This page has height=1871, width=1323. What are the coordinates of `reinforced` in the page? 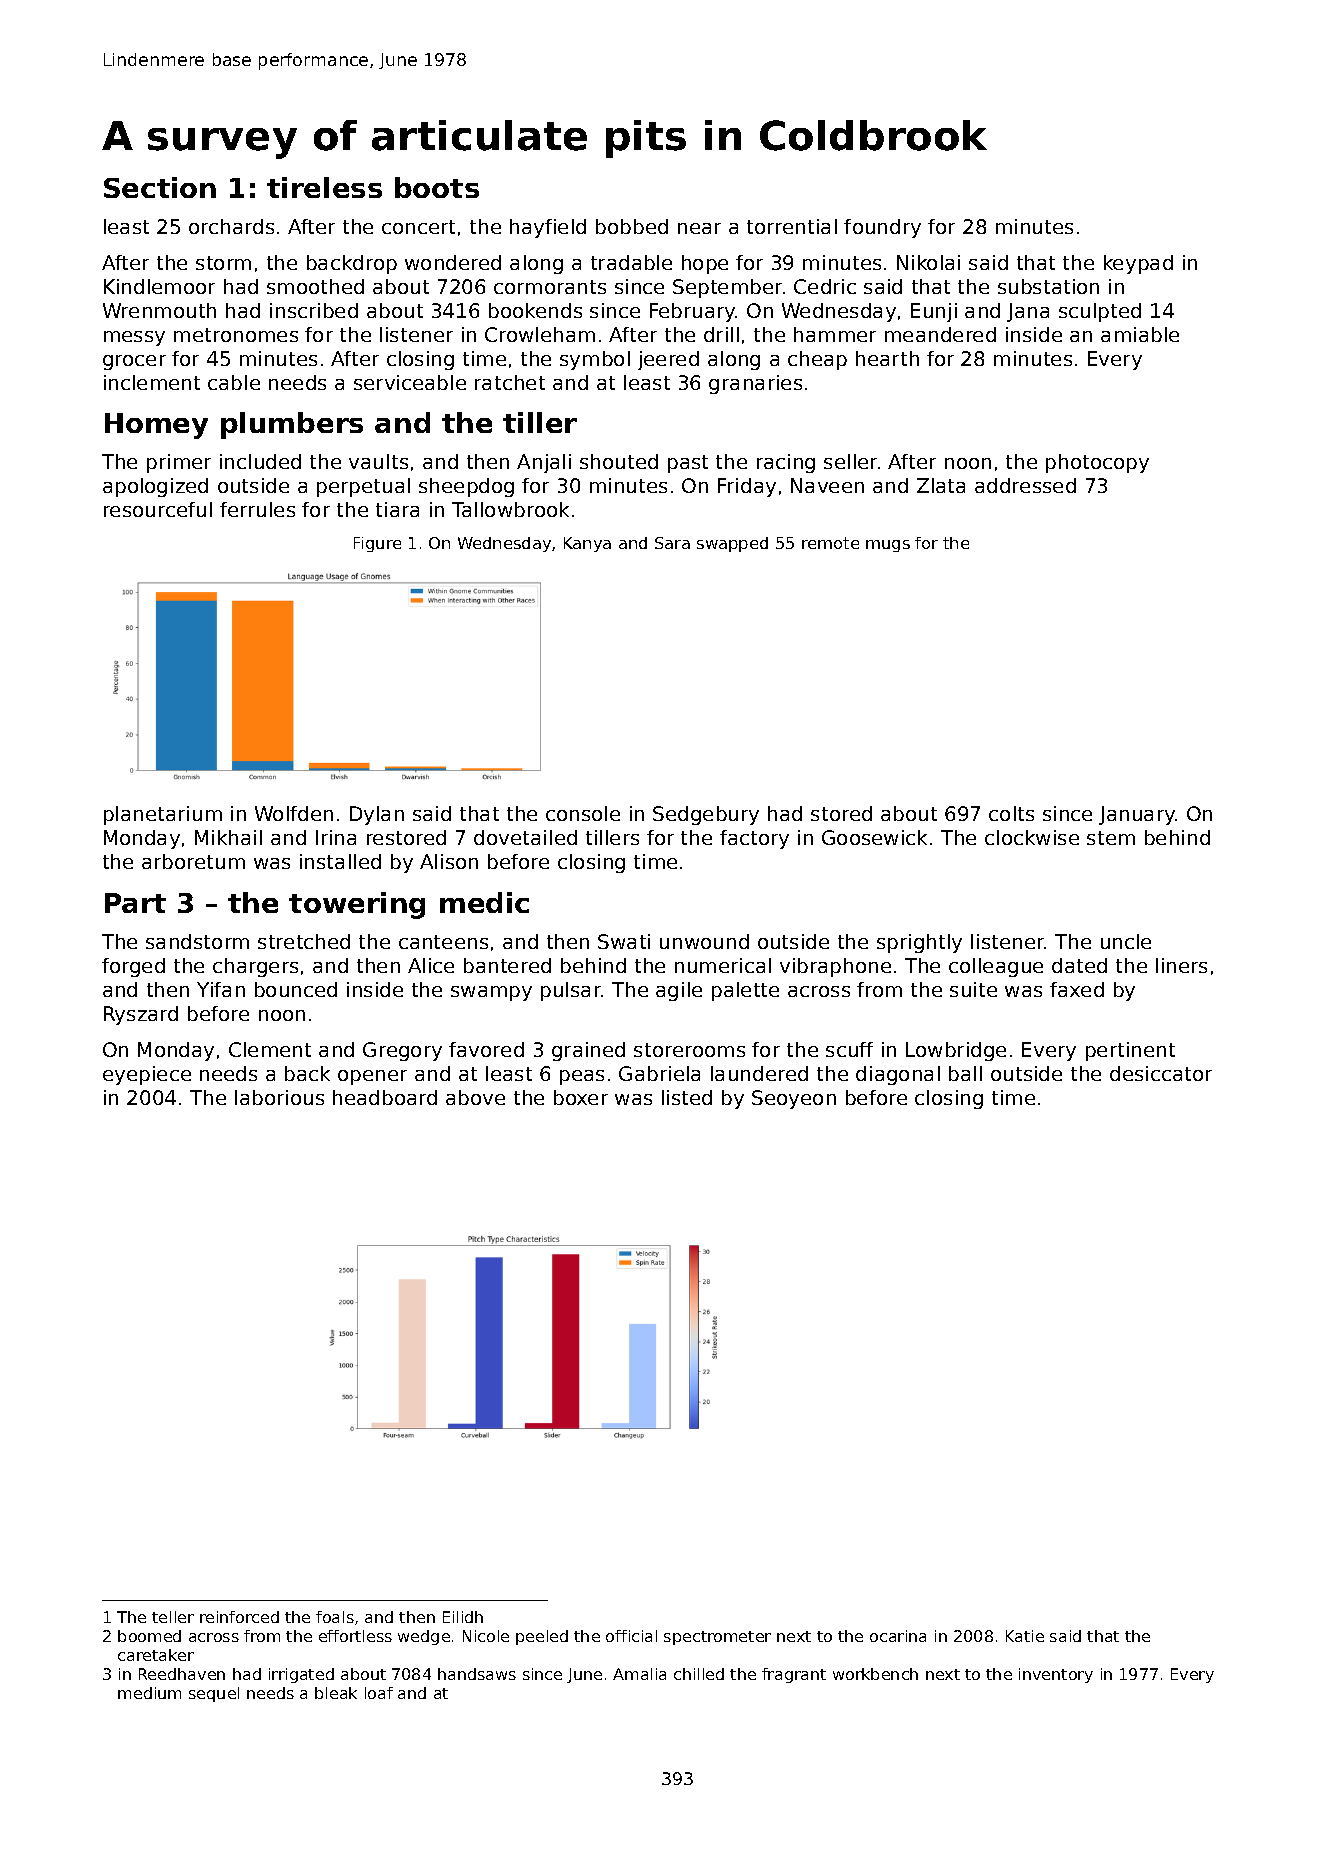 It's located at (239, 1617).
